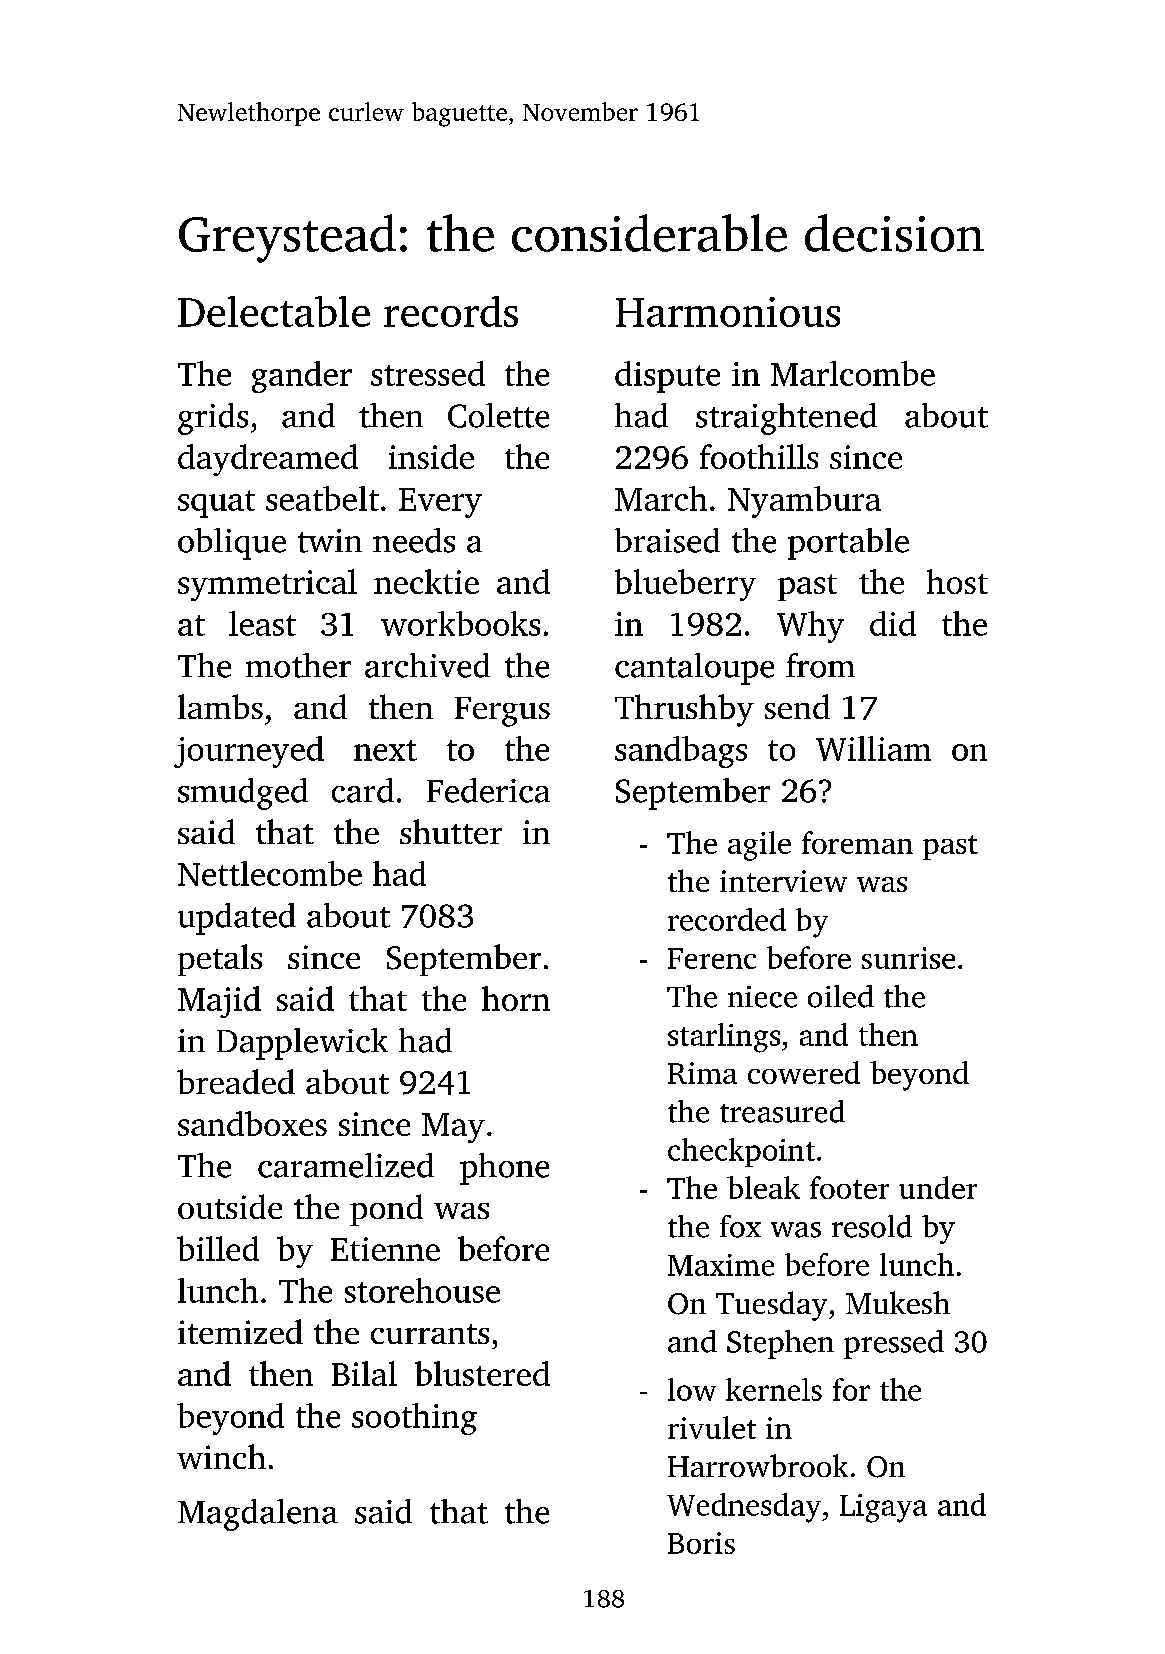 Image resolution: width=1165 pixels, height=1654 pixels. Describe the element at coordinates (502, 712) in the screenshot. I see `Fergus` at that location.
